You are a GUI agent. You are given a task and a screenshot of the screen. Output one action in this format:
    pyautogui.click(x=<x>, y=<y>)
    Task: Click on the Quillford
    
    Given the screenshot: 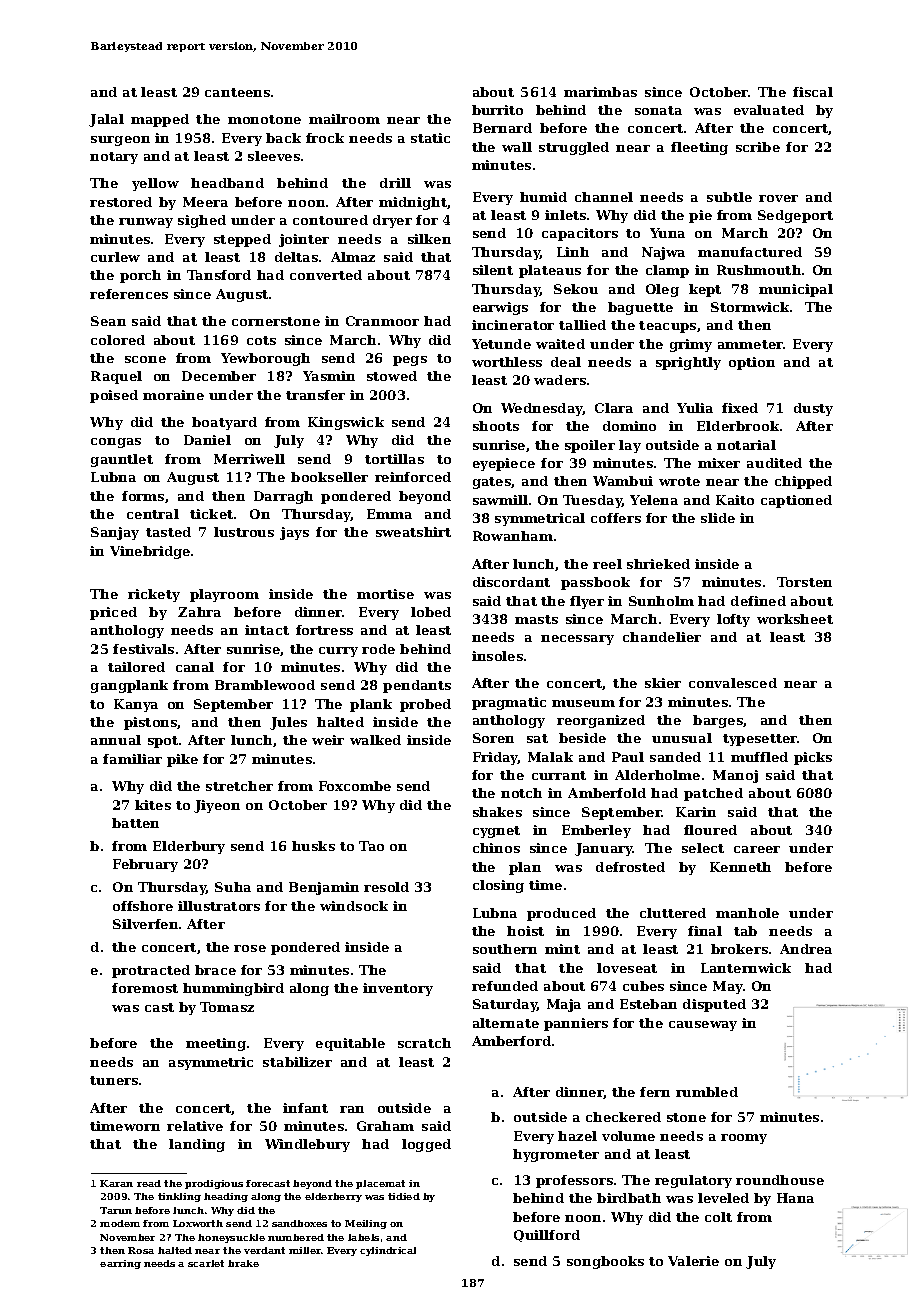 What is the action you would take?
    pyautogui.click(x=547, y=1236)
